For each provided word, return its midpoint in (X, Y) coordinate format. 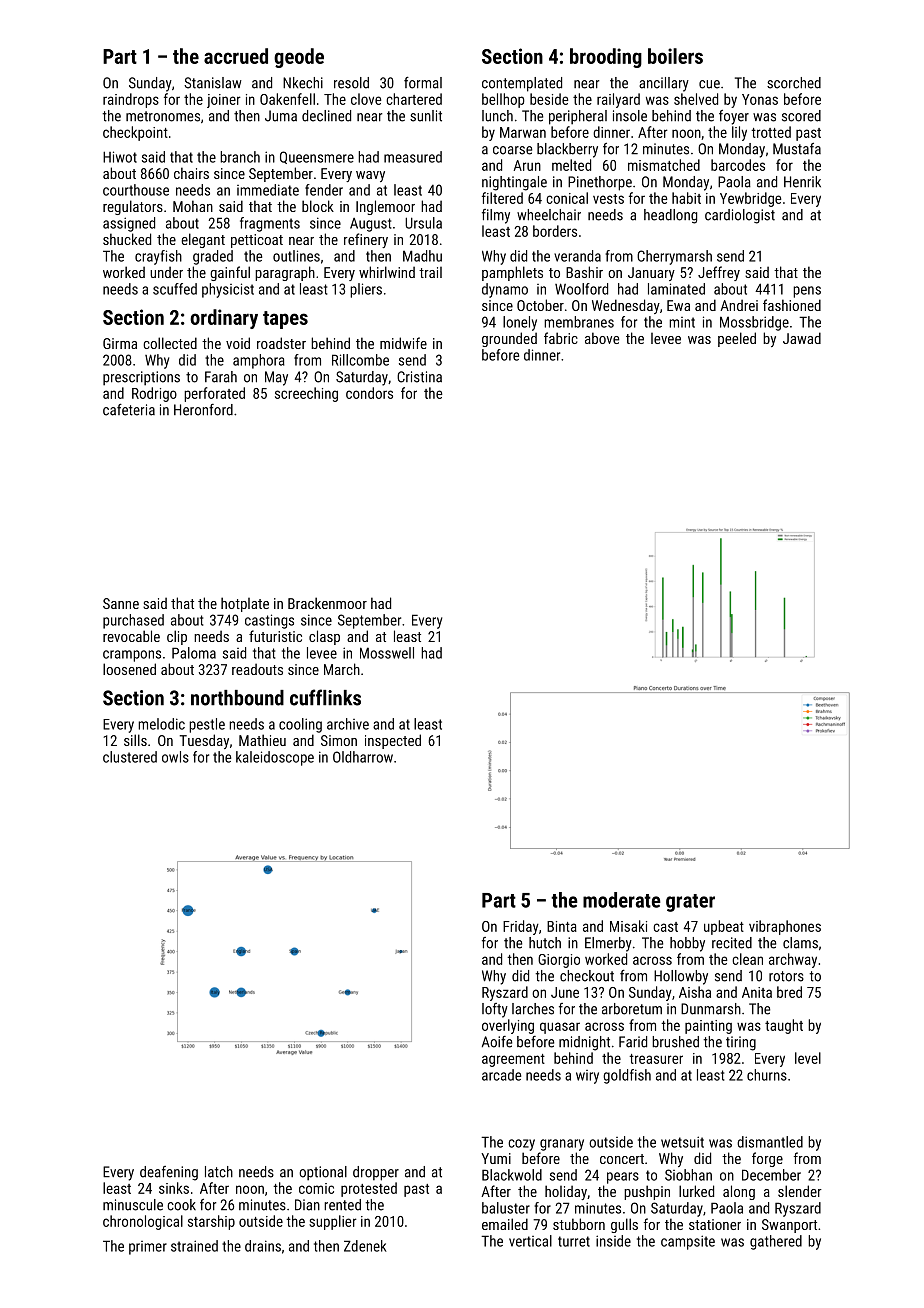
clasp (324, 637)
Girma (120, 343)
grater (690, 903)
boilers (675, 56)
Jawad (802, 338)
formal (423, 83)
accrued (236, 56)
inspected (393, 741)
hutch (545, 943)
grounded (509, 339)
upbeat (724, 927)
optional (323, 1173)
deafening (169, 1173)
